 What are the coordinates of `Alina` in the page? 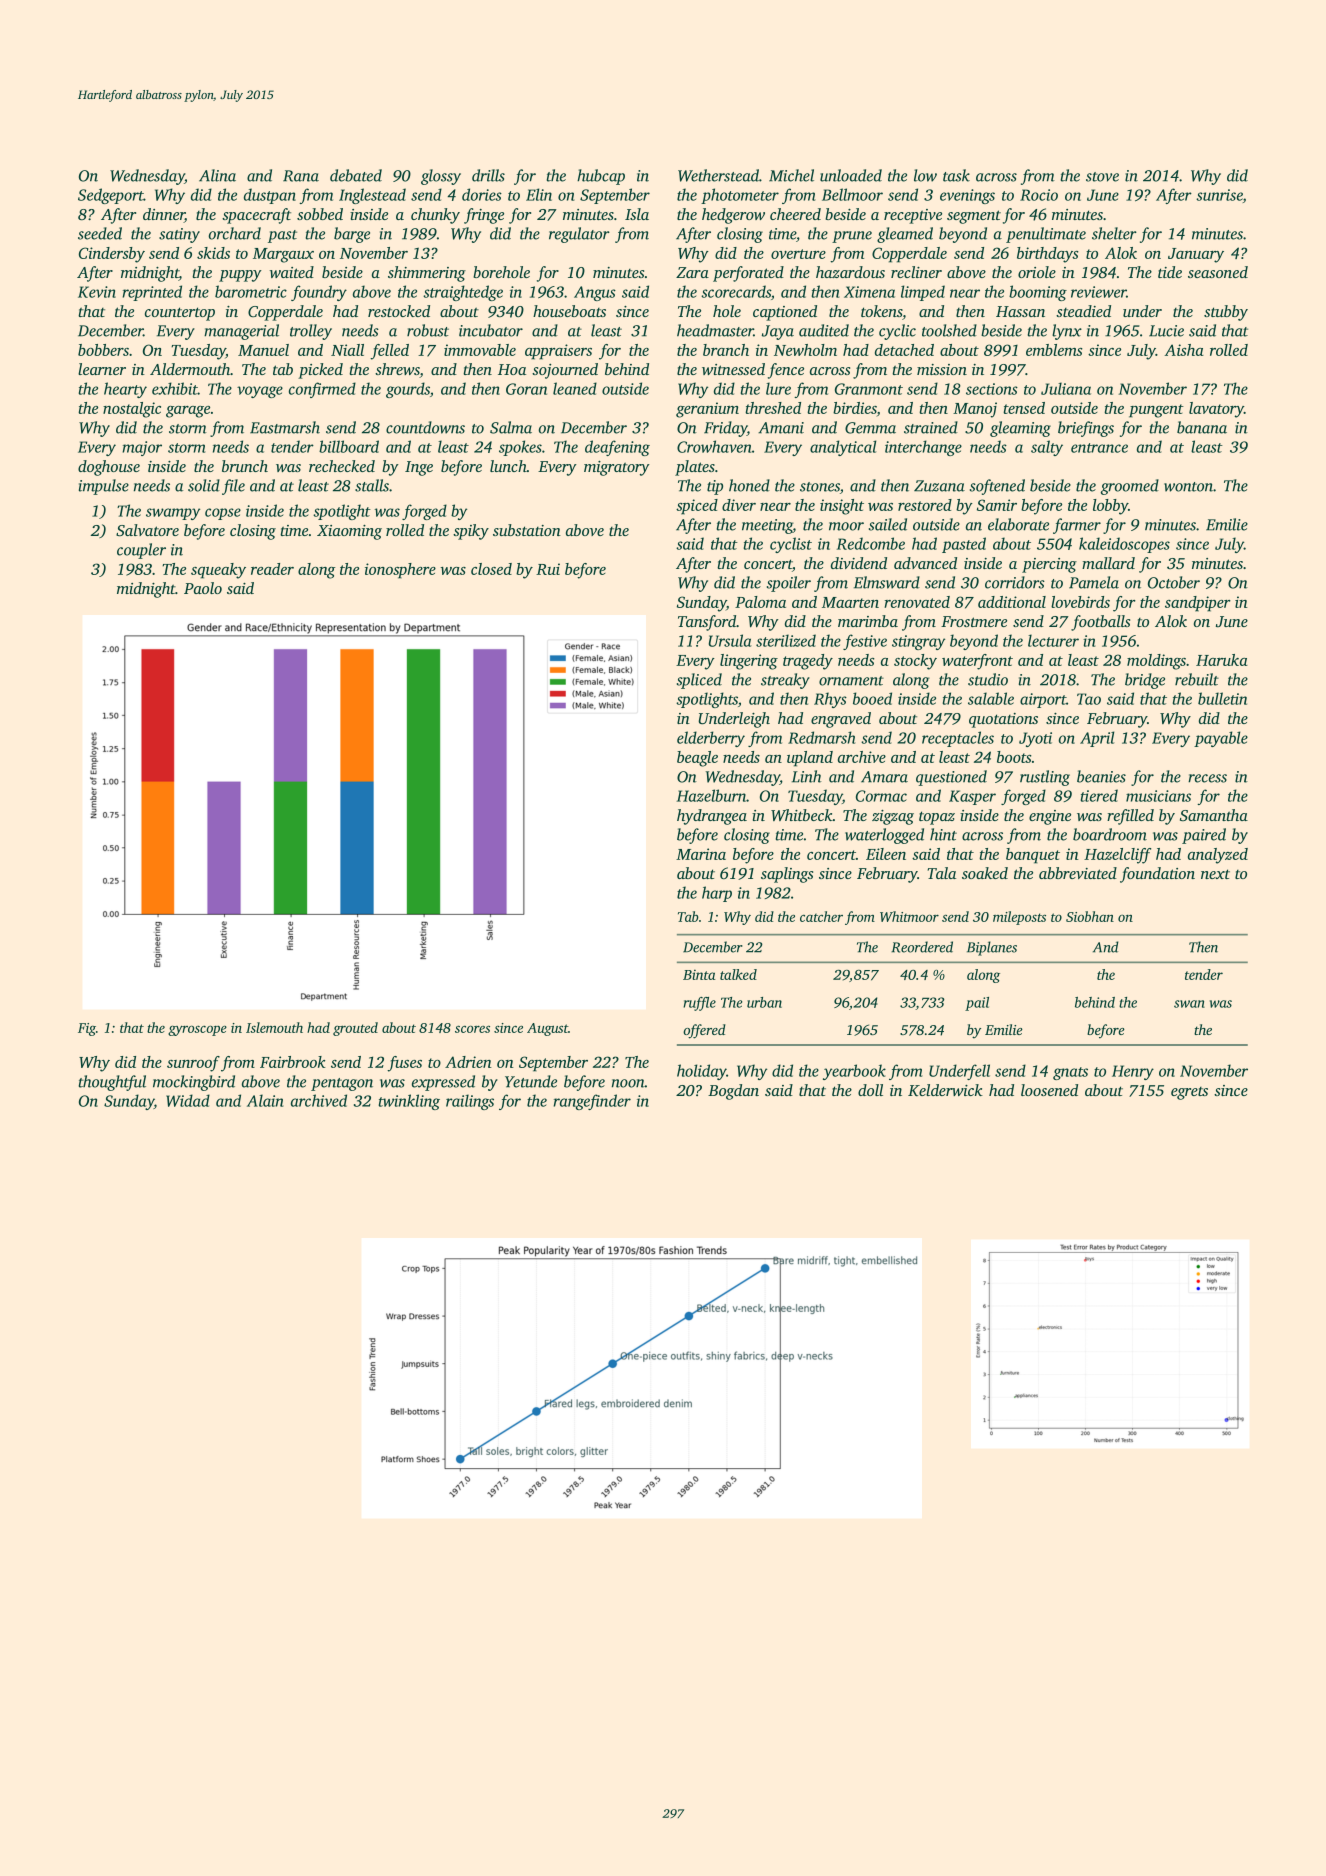 It's located at (217, 175).
